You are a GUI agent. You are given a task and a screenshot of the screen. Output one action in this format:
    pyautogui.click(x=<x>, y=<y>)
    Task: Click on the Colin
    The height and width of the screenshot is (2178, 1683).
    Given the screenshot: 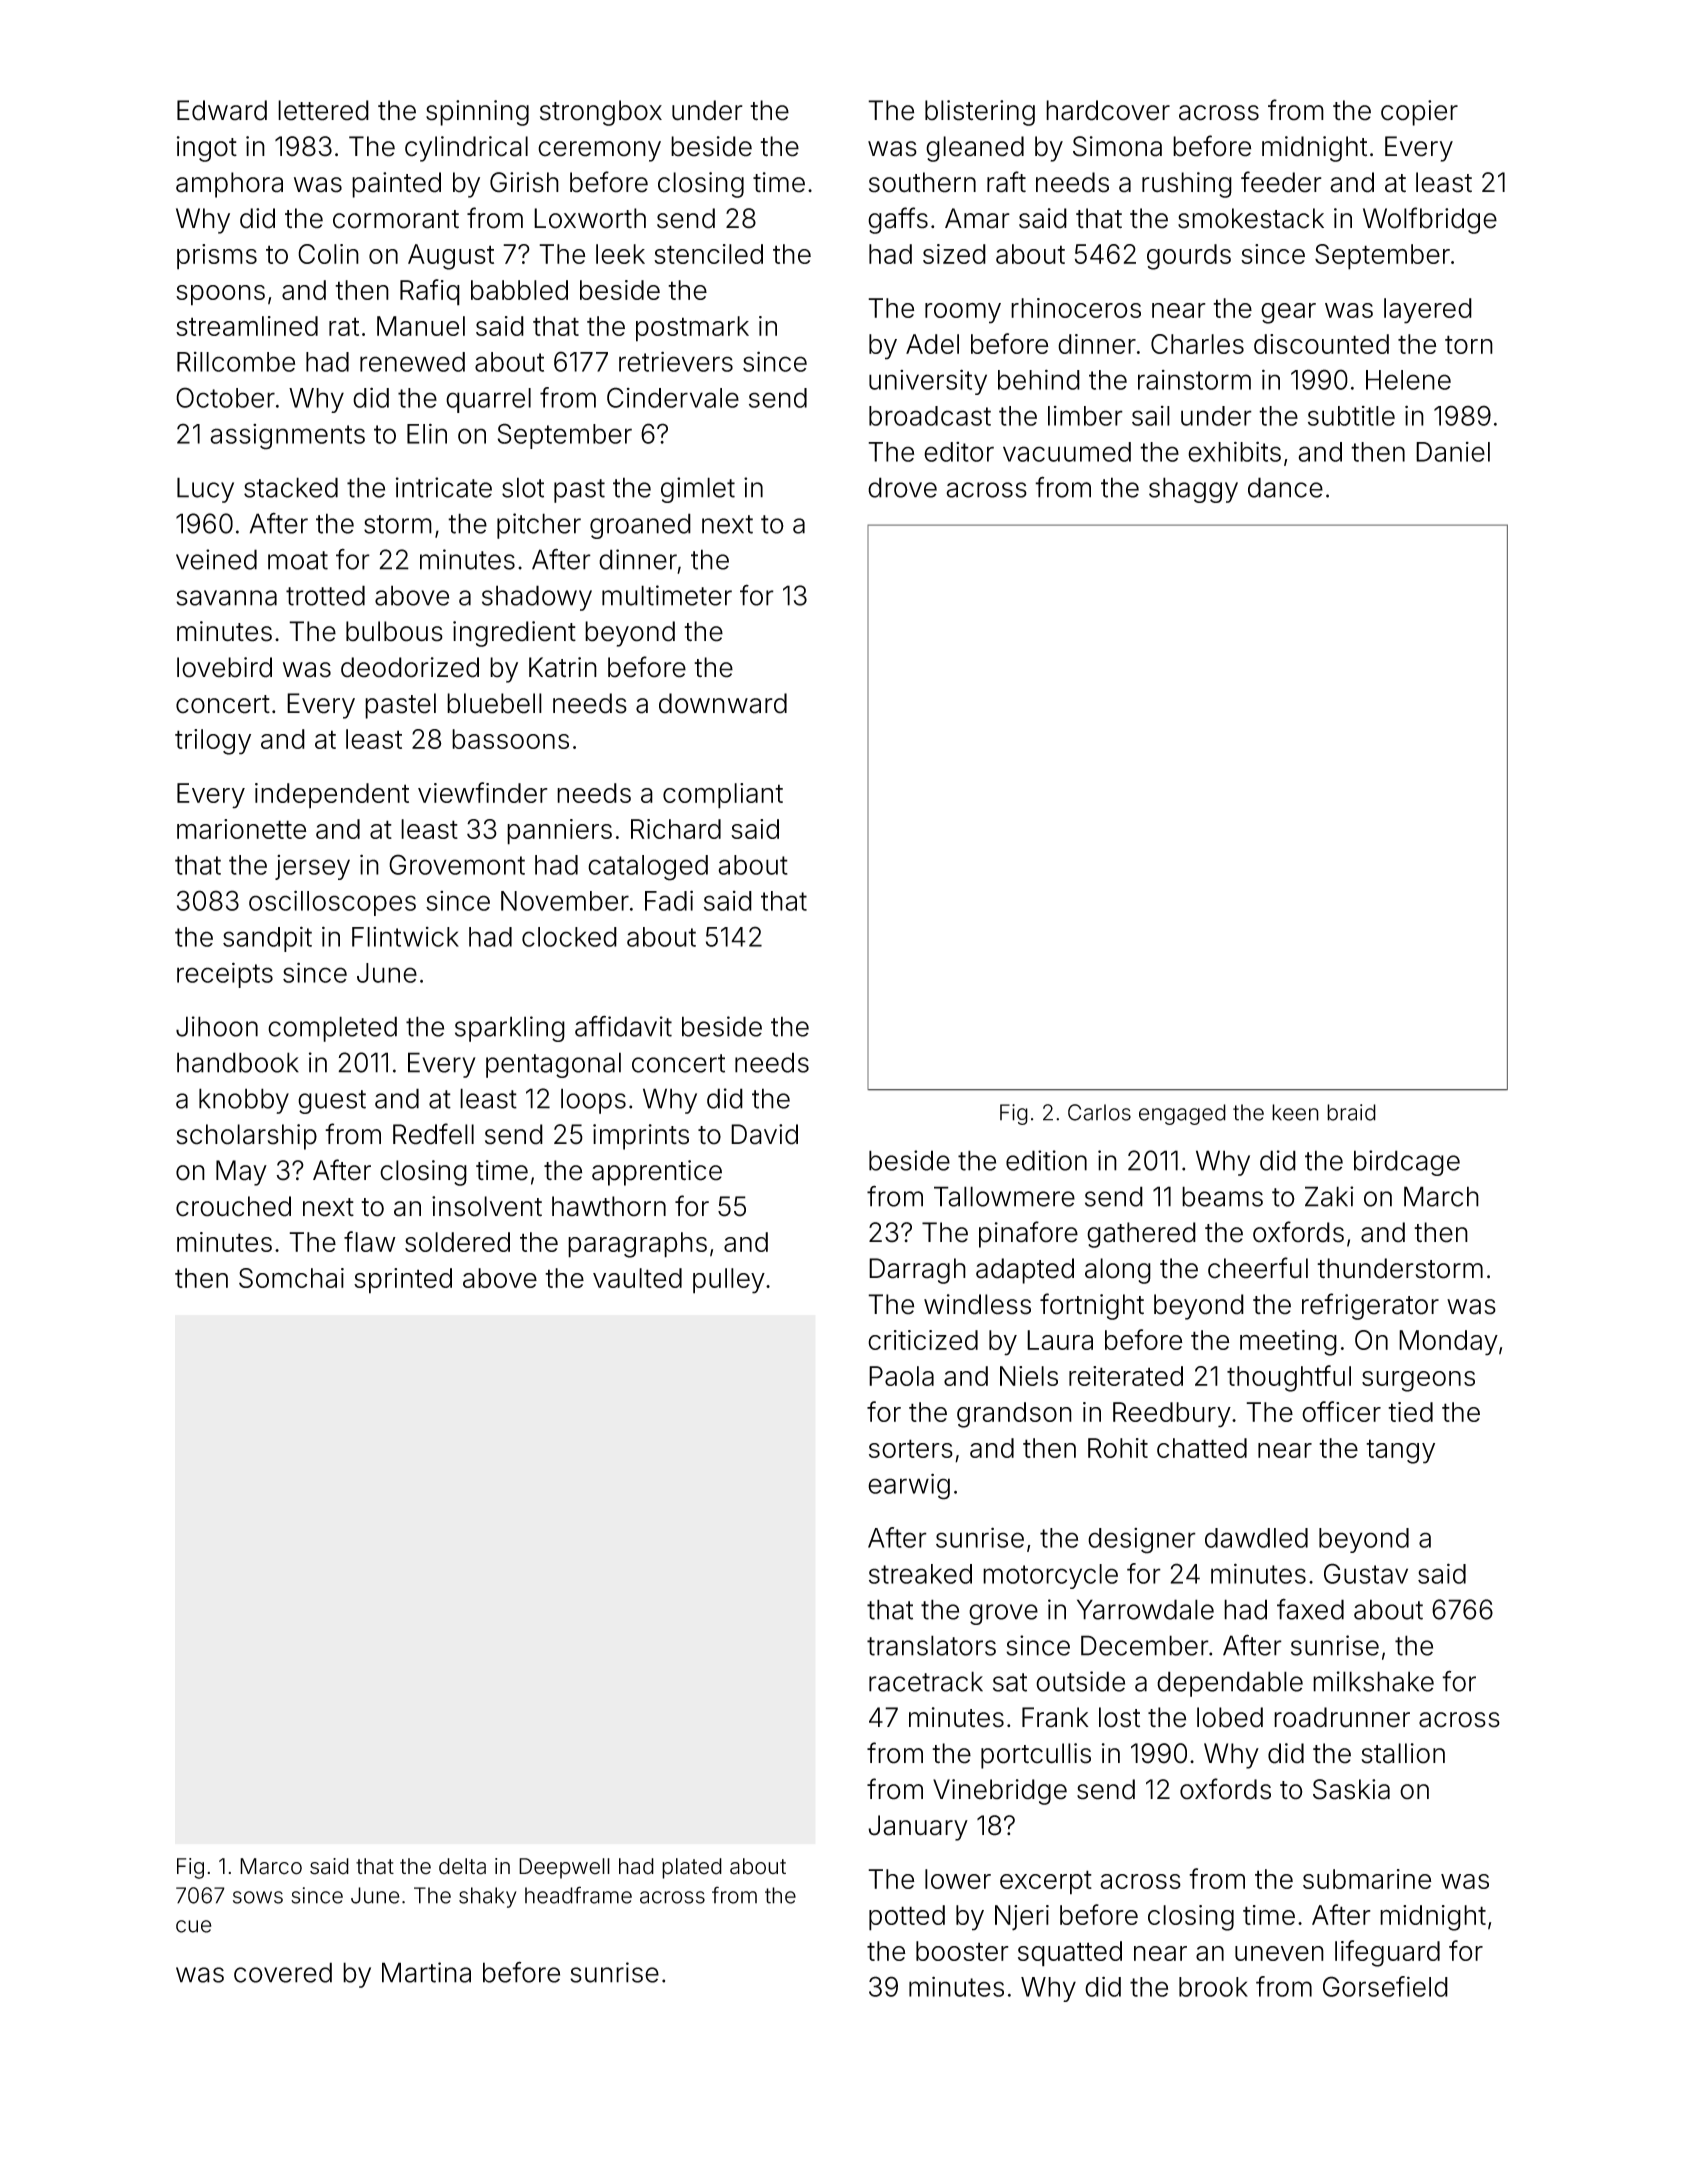 What is the action you would take?
    pyautogui.click(x=328, y=254)
